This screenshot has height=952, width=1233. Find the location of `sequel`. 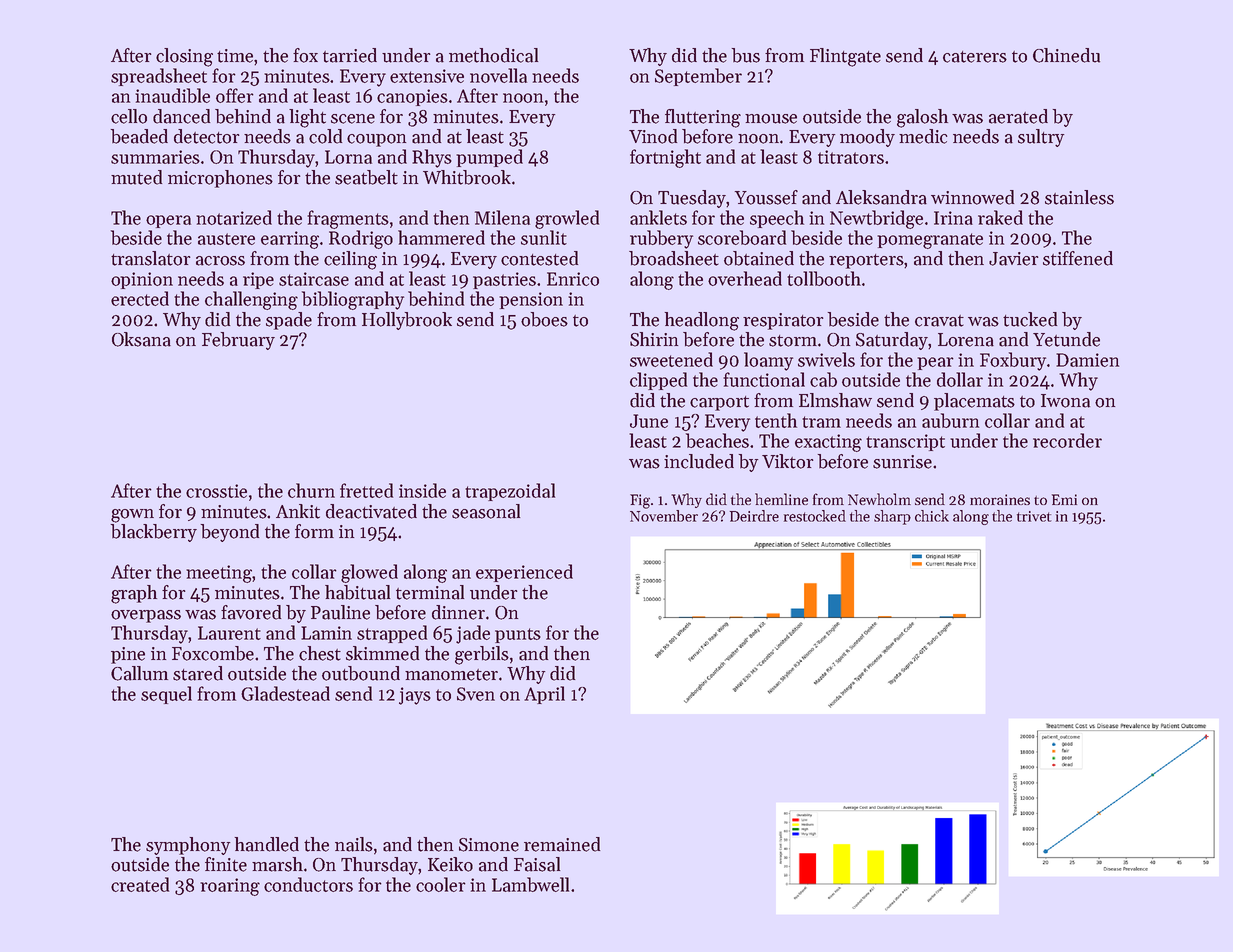

sequel is located at coordinates (166, 695).
